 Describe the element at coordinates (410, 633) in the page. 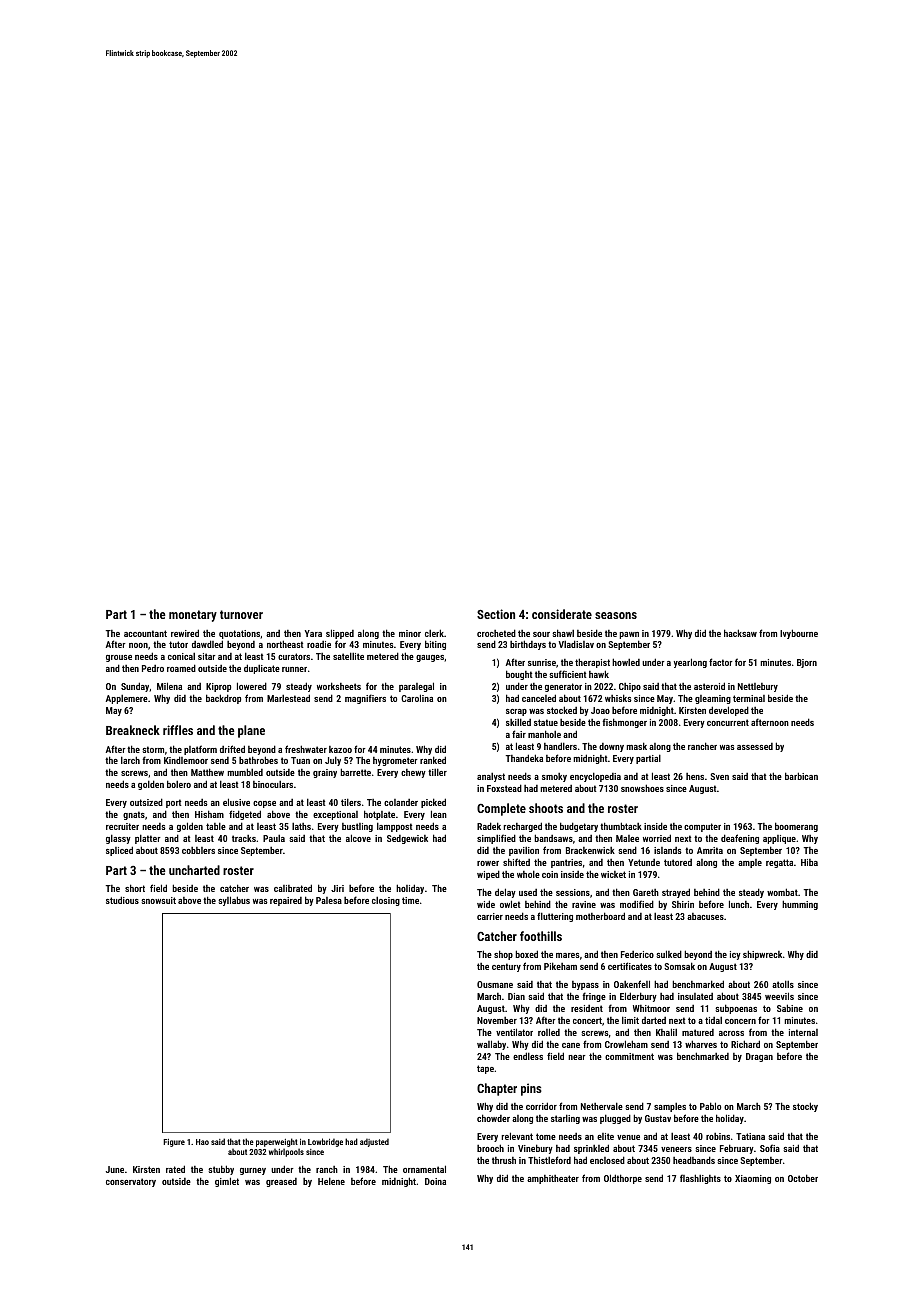

I see `minor` at that location.
